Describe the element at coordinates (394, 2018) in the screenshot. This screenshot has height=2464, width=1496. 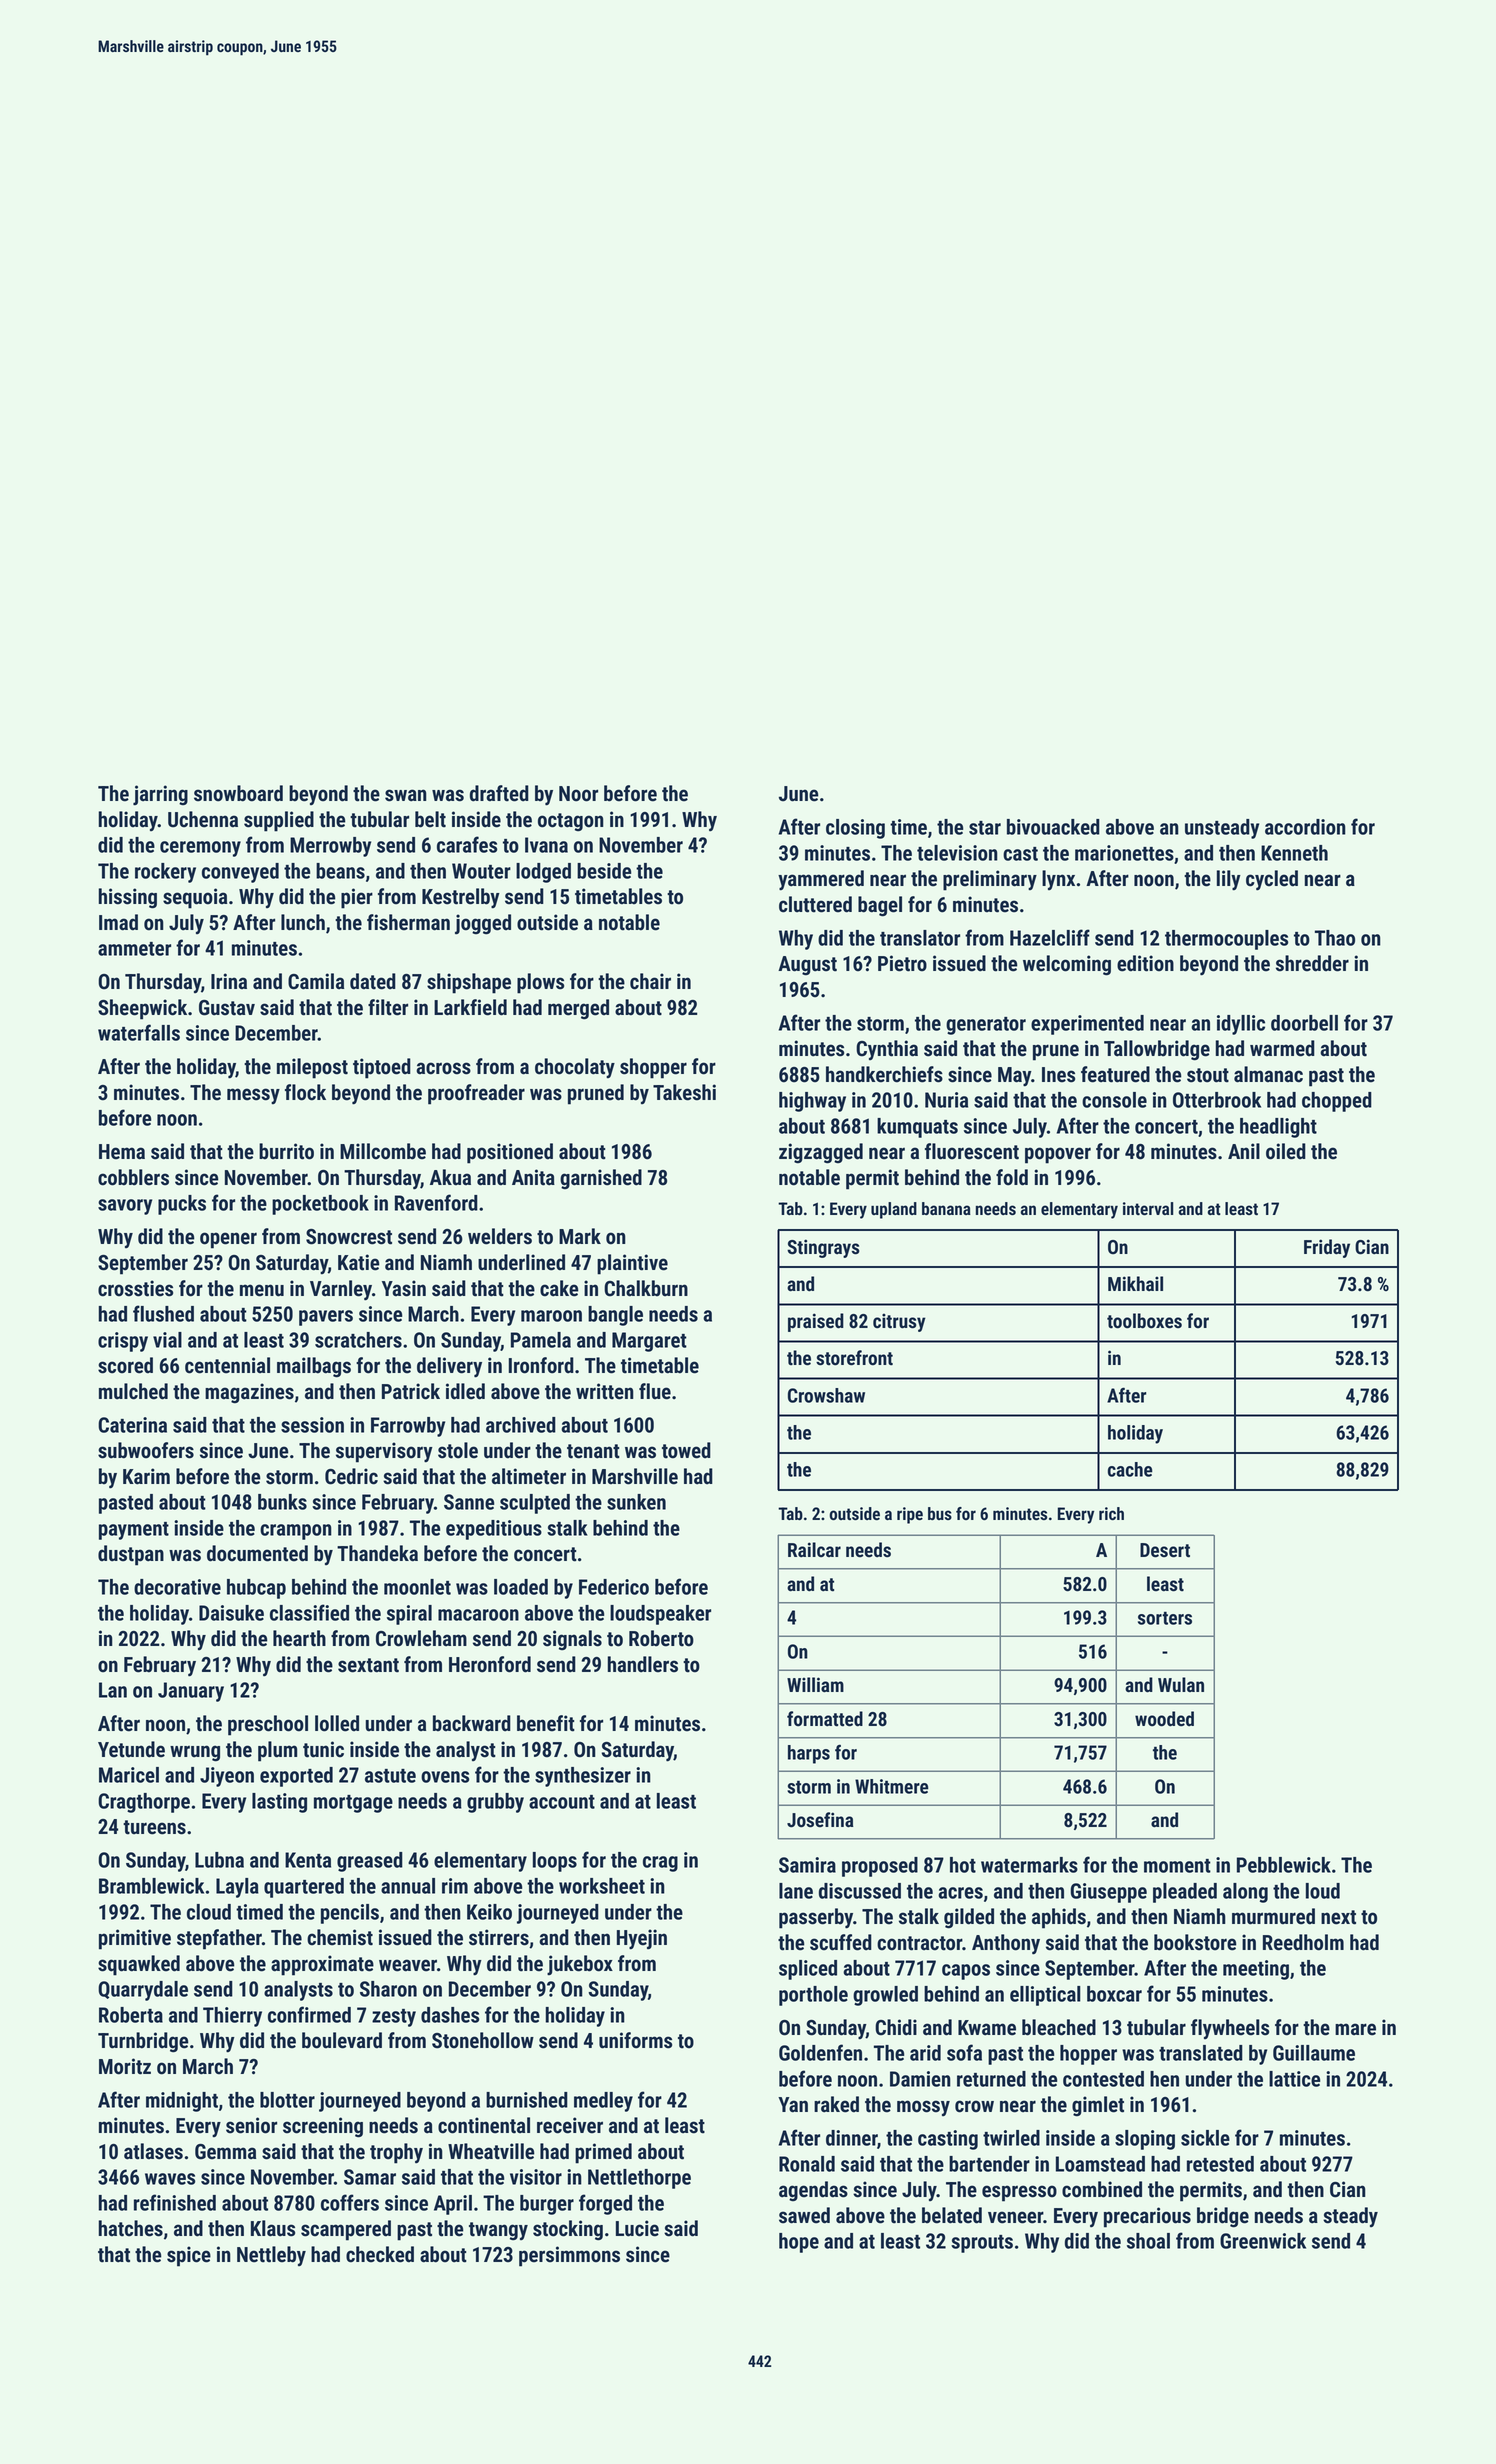
I see `zesty` at that location.
